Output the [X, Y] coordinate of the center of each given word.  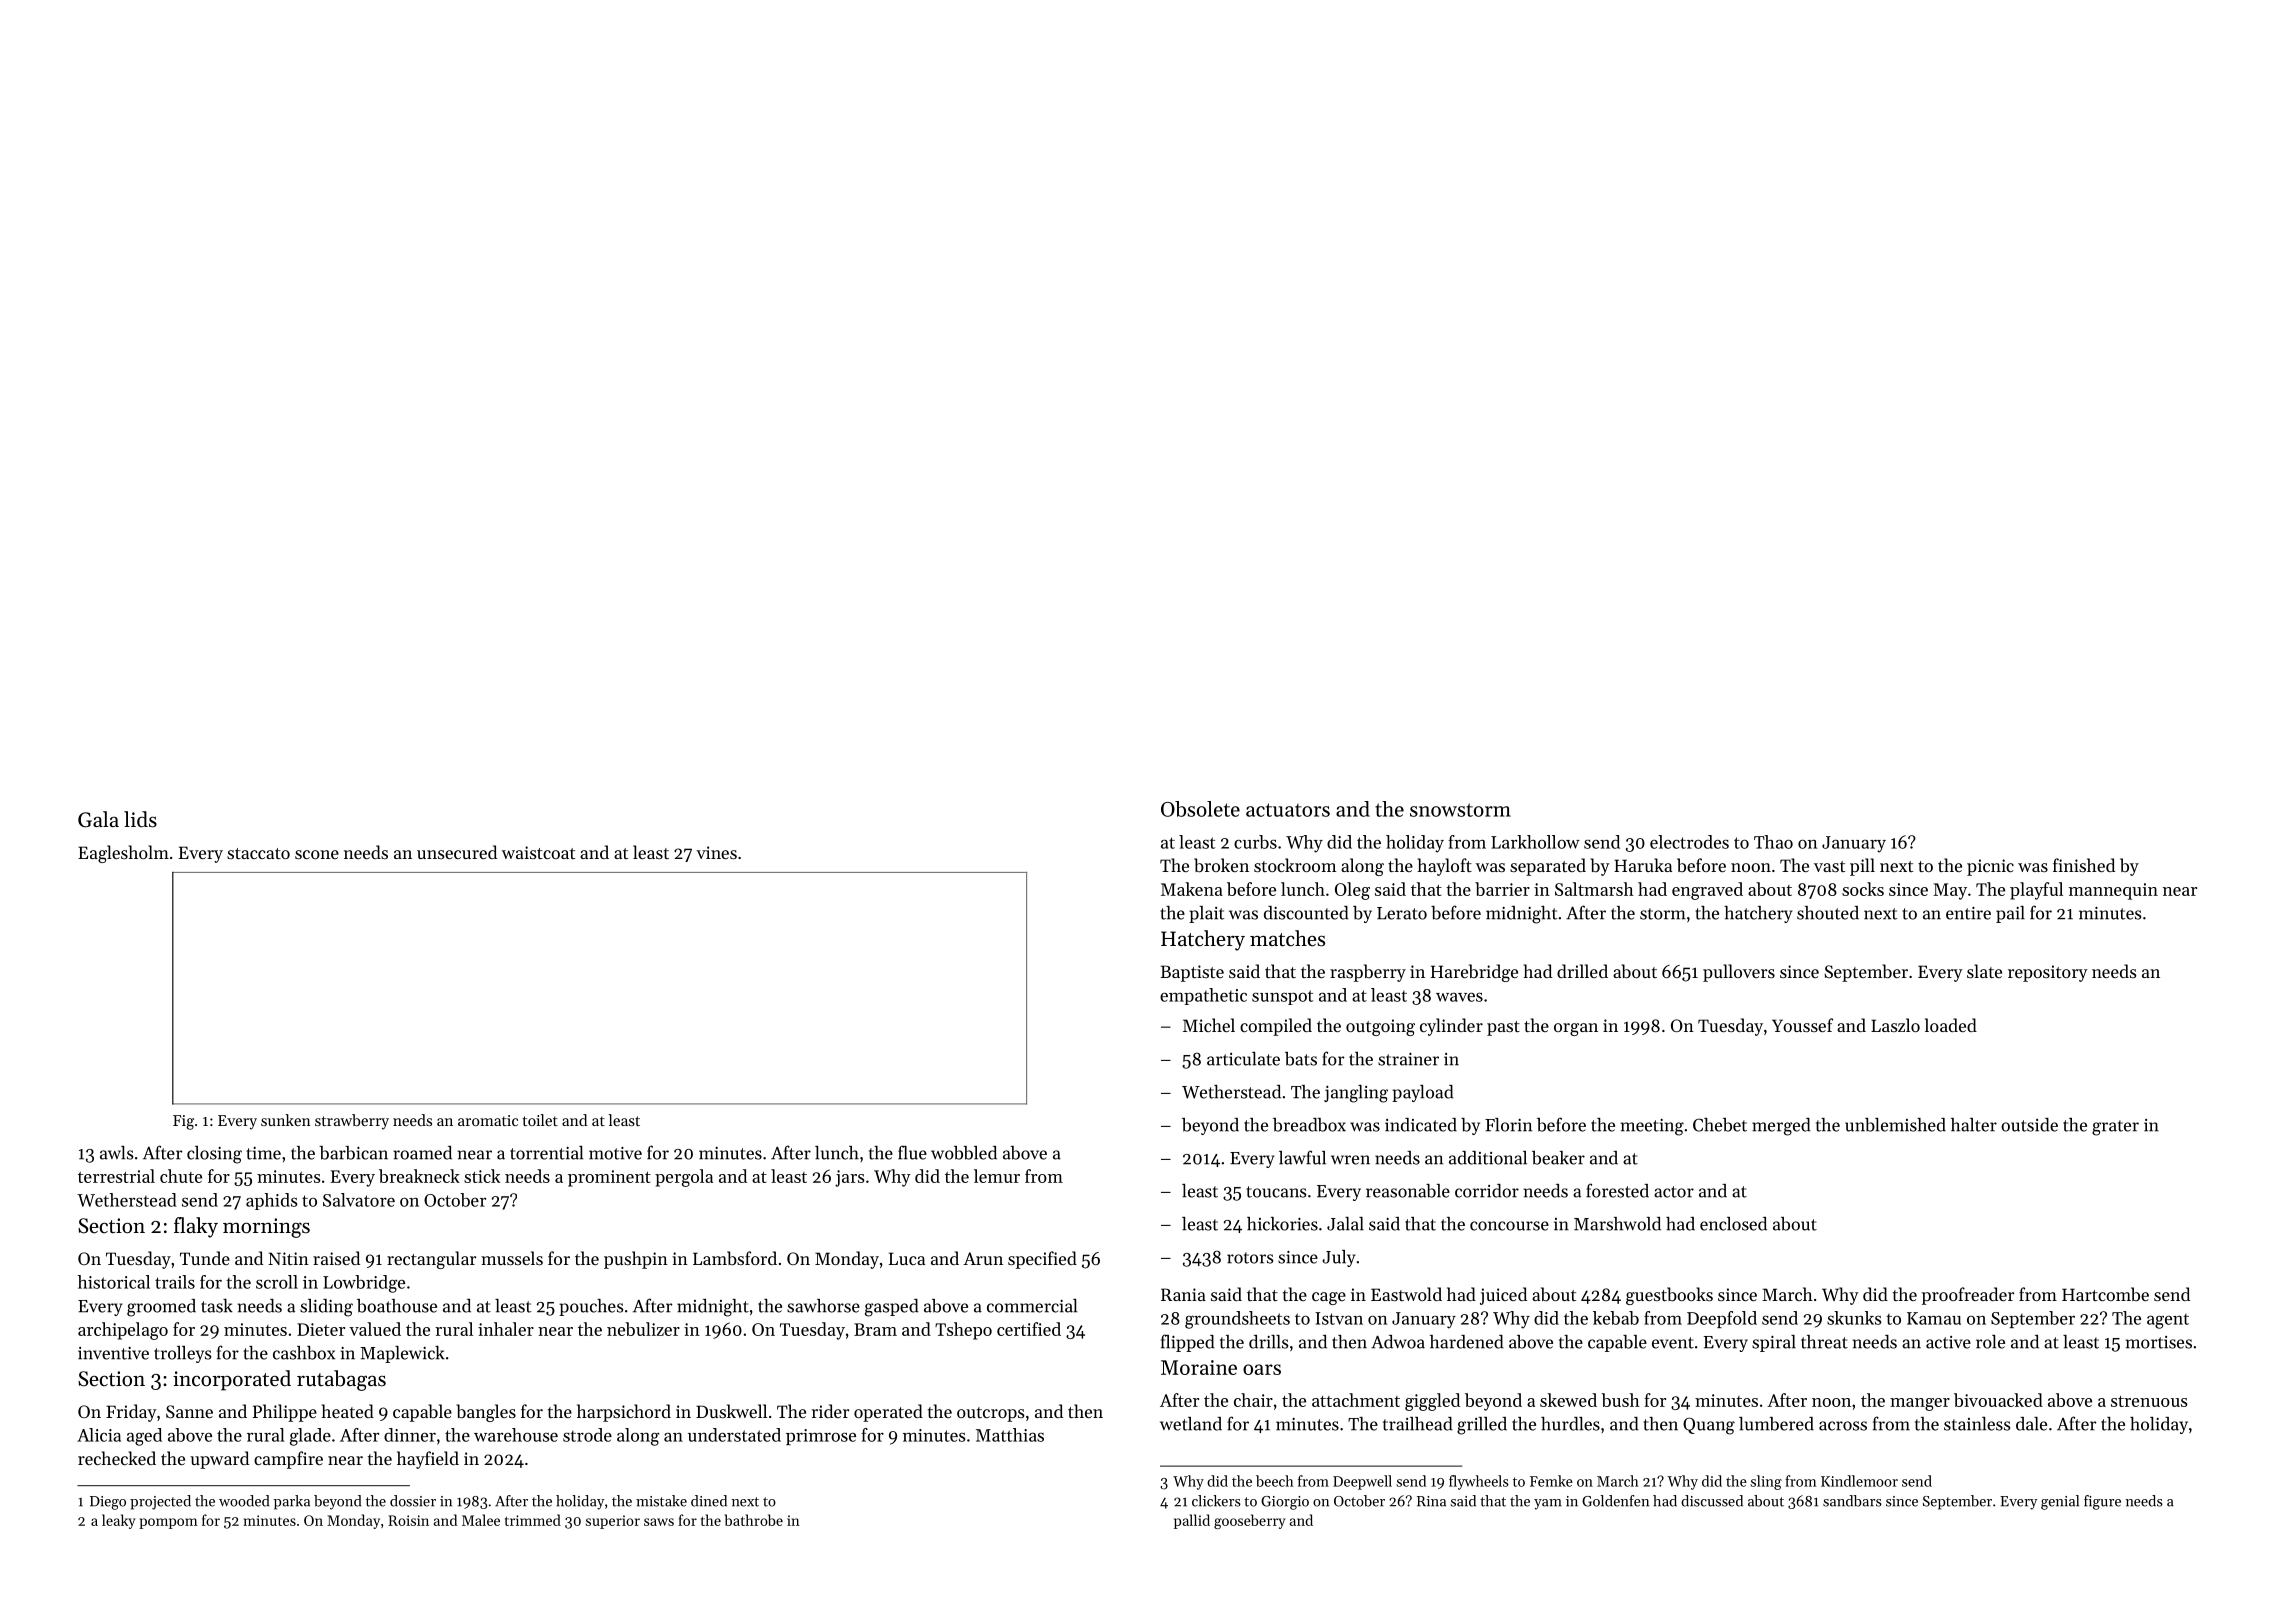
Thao [1773, 842]
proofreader [1968, 1296]
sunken [286, 1120]
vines [716, 852]
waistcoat [538, 852]
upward [219, 1460]
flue [912, 1152]
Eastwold [1406, 1294]
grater [2115, 1128]
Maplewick [402, 1354]
